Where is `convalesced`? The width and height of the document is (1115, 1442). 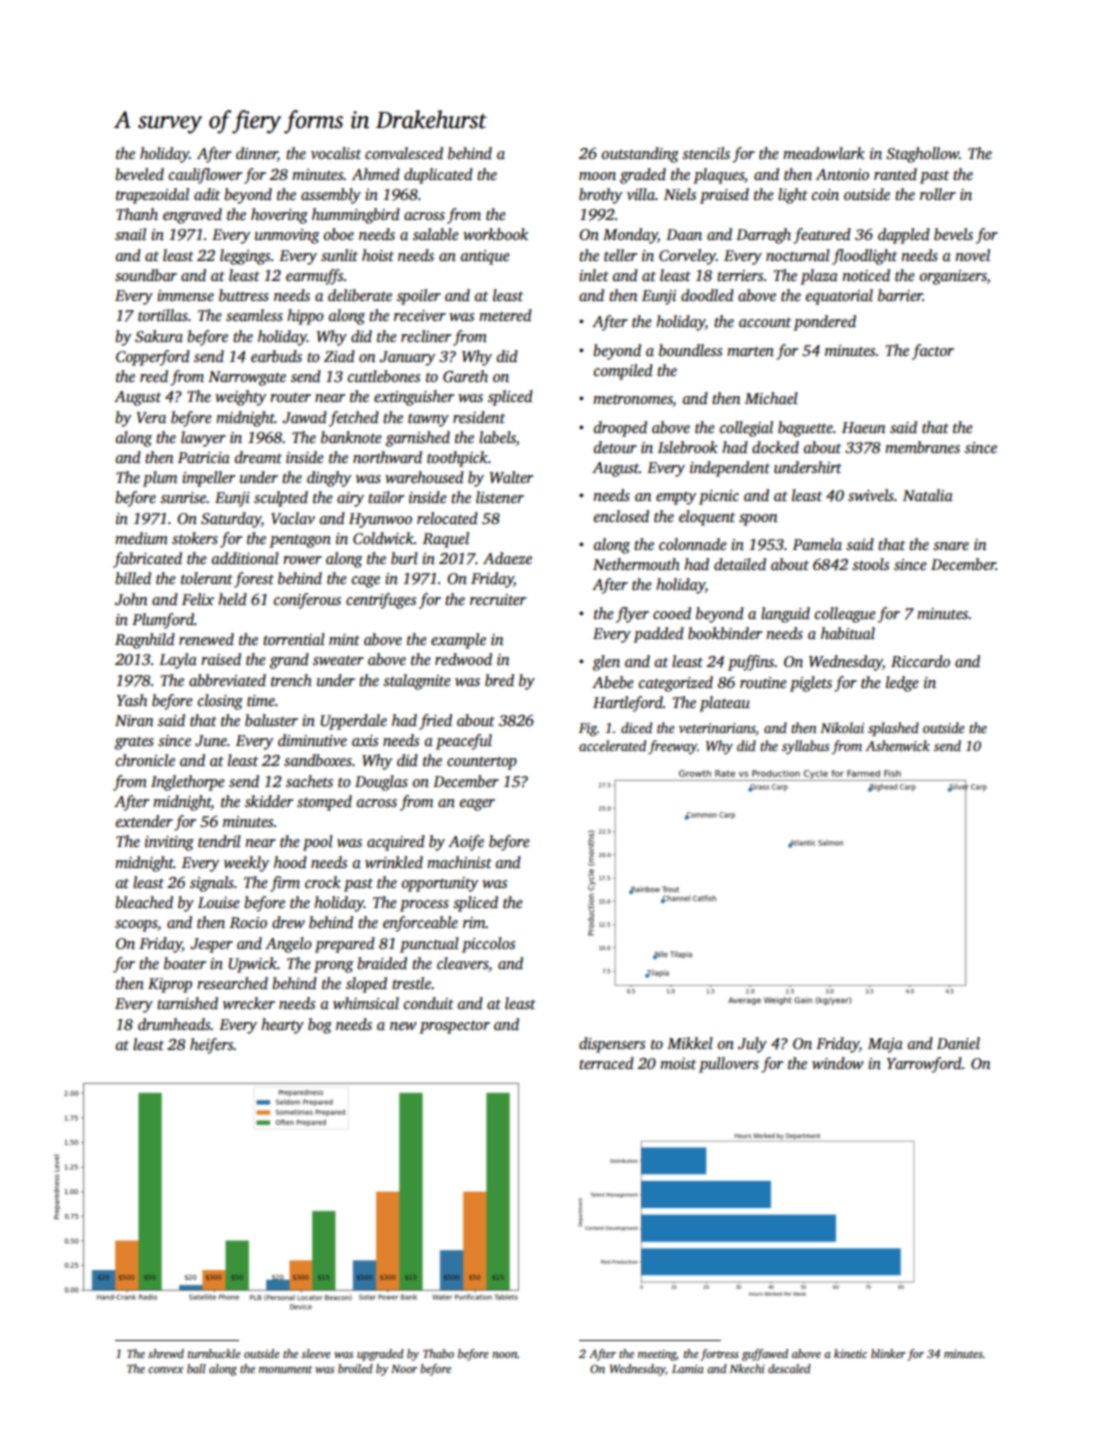
convalesced is located at coordinates (404, 153).
